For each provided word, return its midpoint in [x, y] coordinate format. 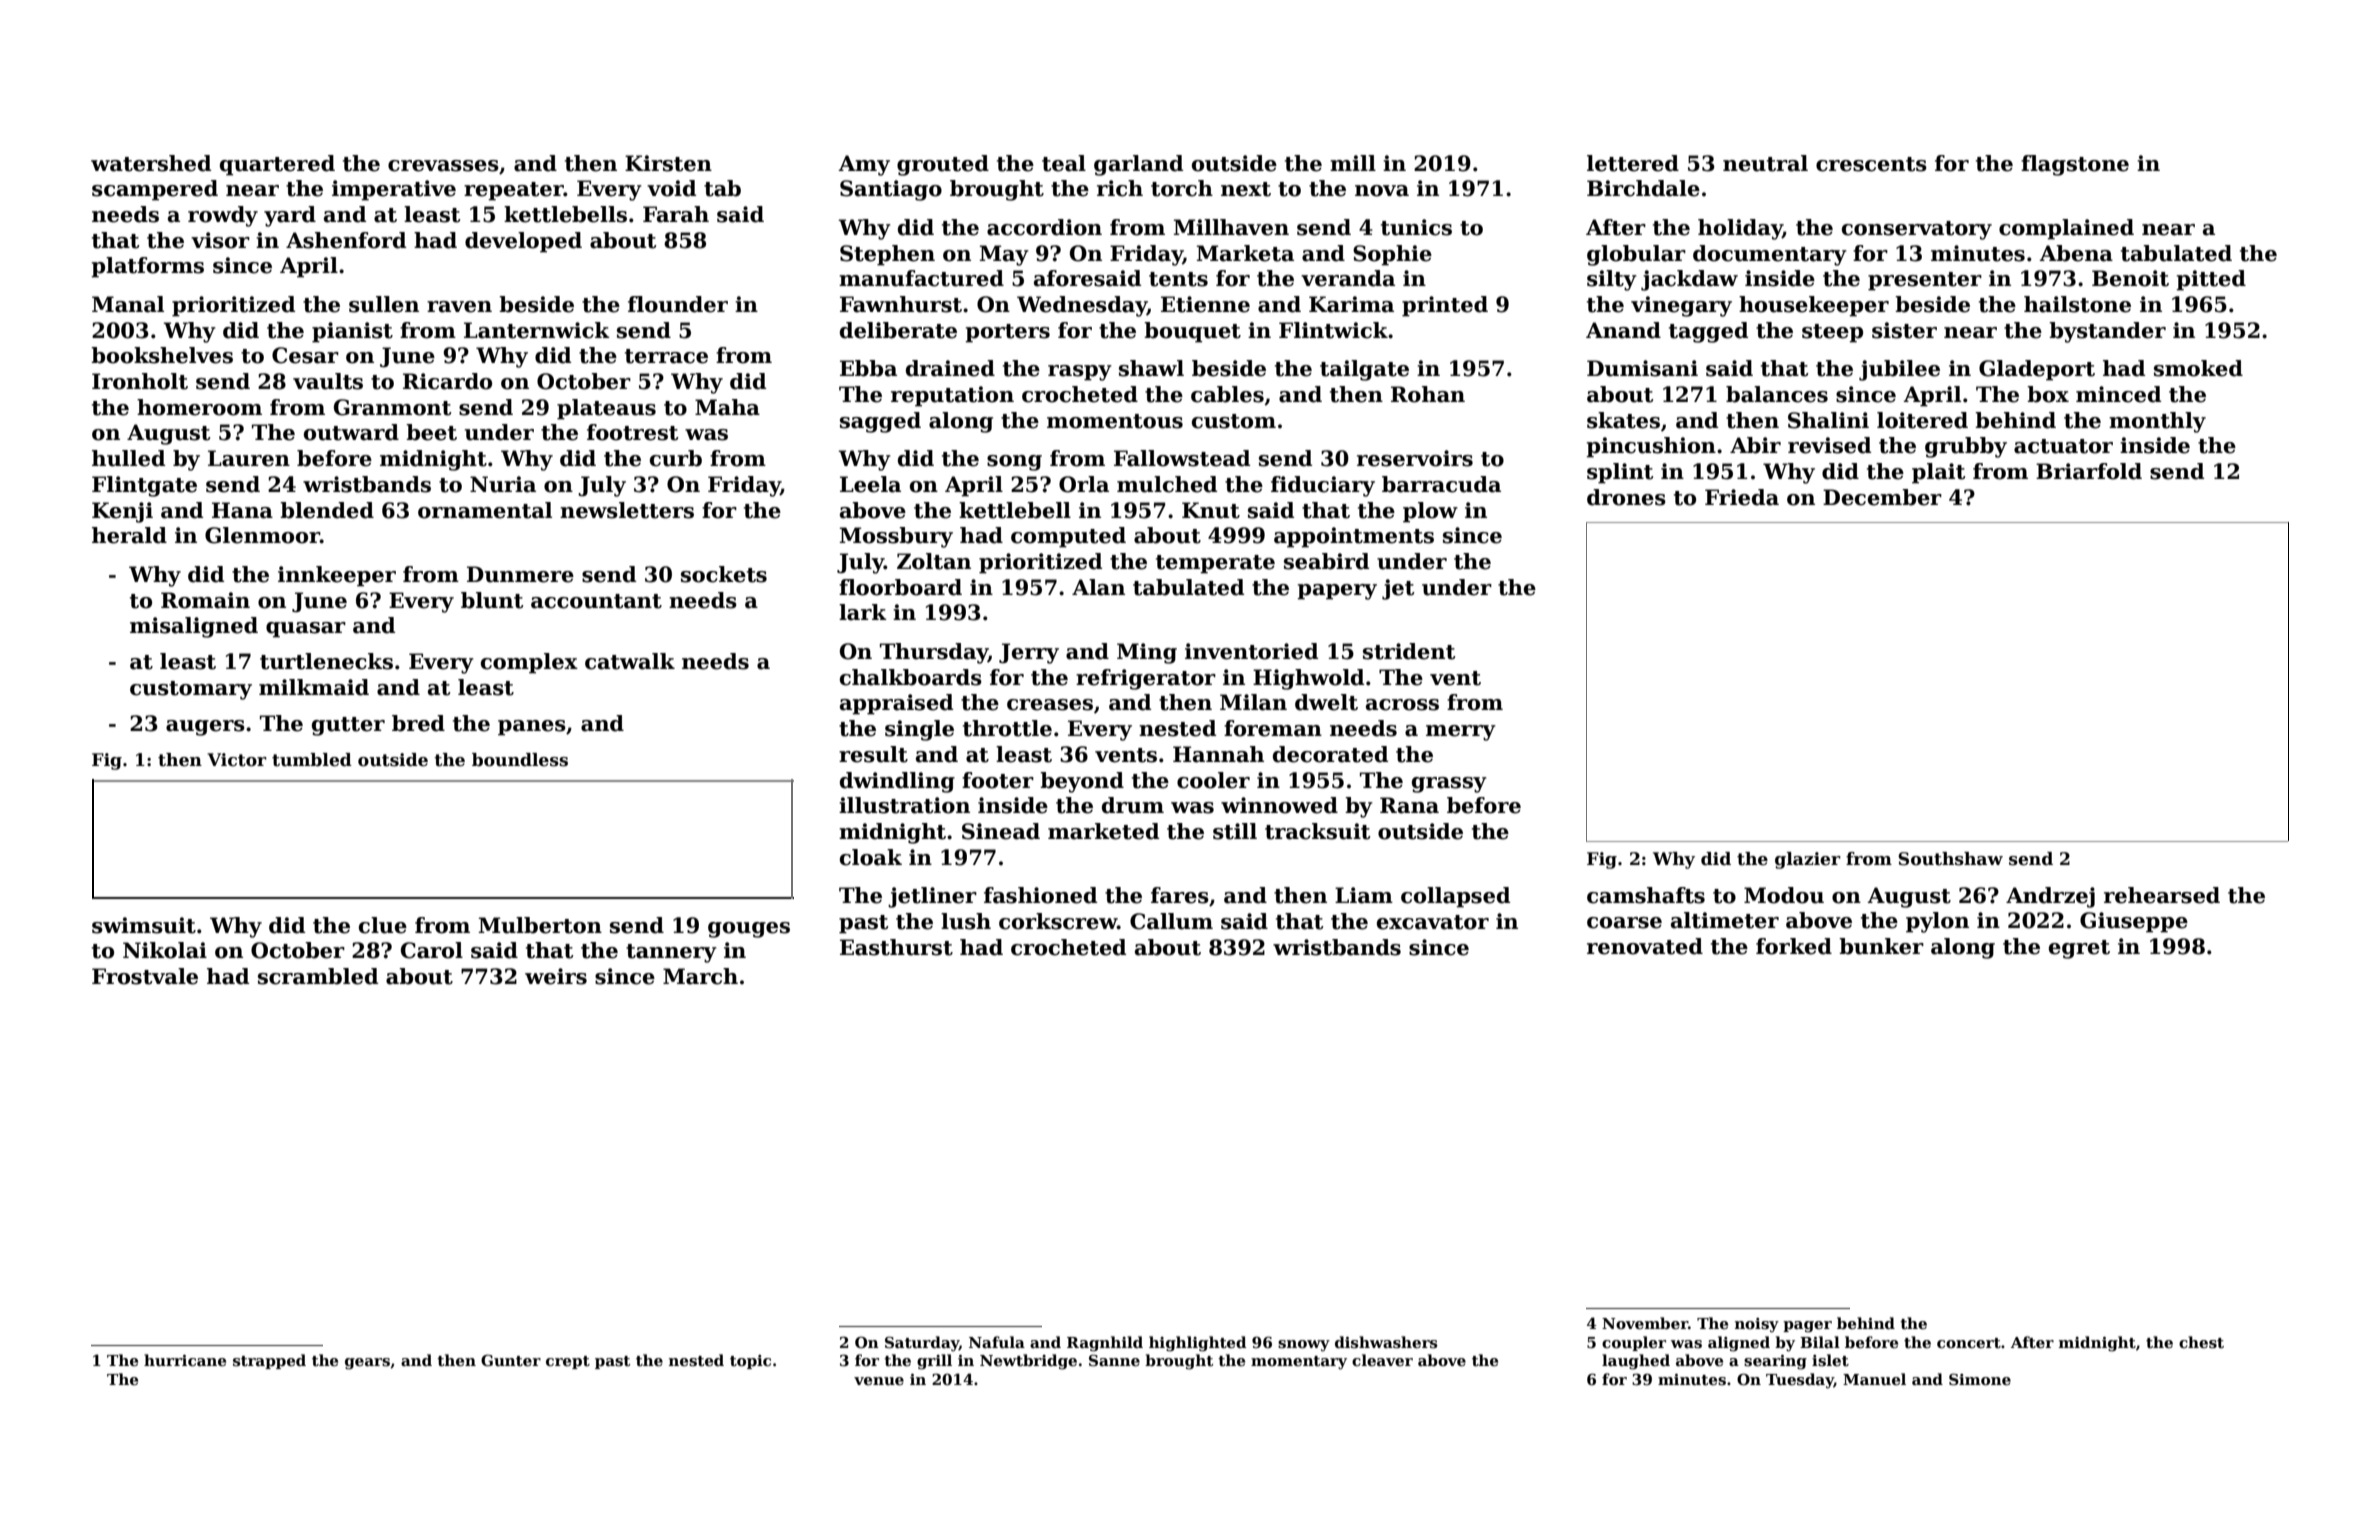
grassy [1449, 785]
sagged [880, 422]
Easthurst [896, 947]
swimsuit [144, 925]
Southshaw [1950, 859]
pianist [352, 332]
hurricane [185, 1360]
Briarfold [2089, 471]
